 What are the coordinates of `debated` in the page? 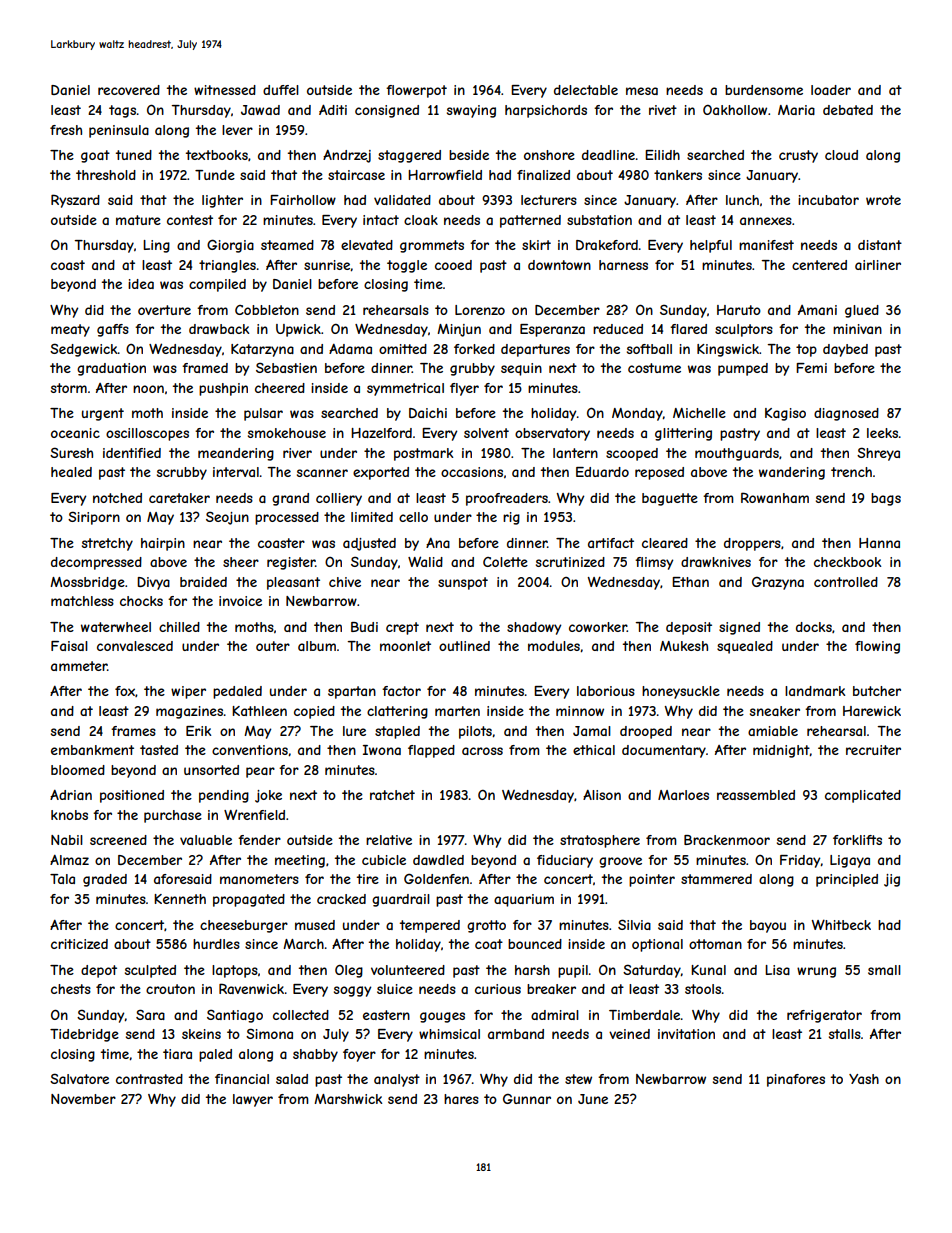 It's located at (848, 110).
